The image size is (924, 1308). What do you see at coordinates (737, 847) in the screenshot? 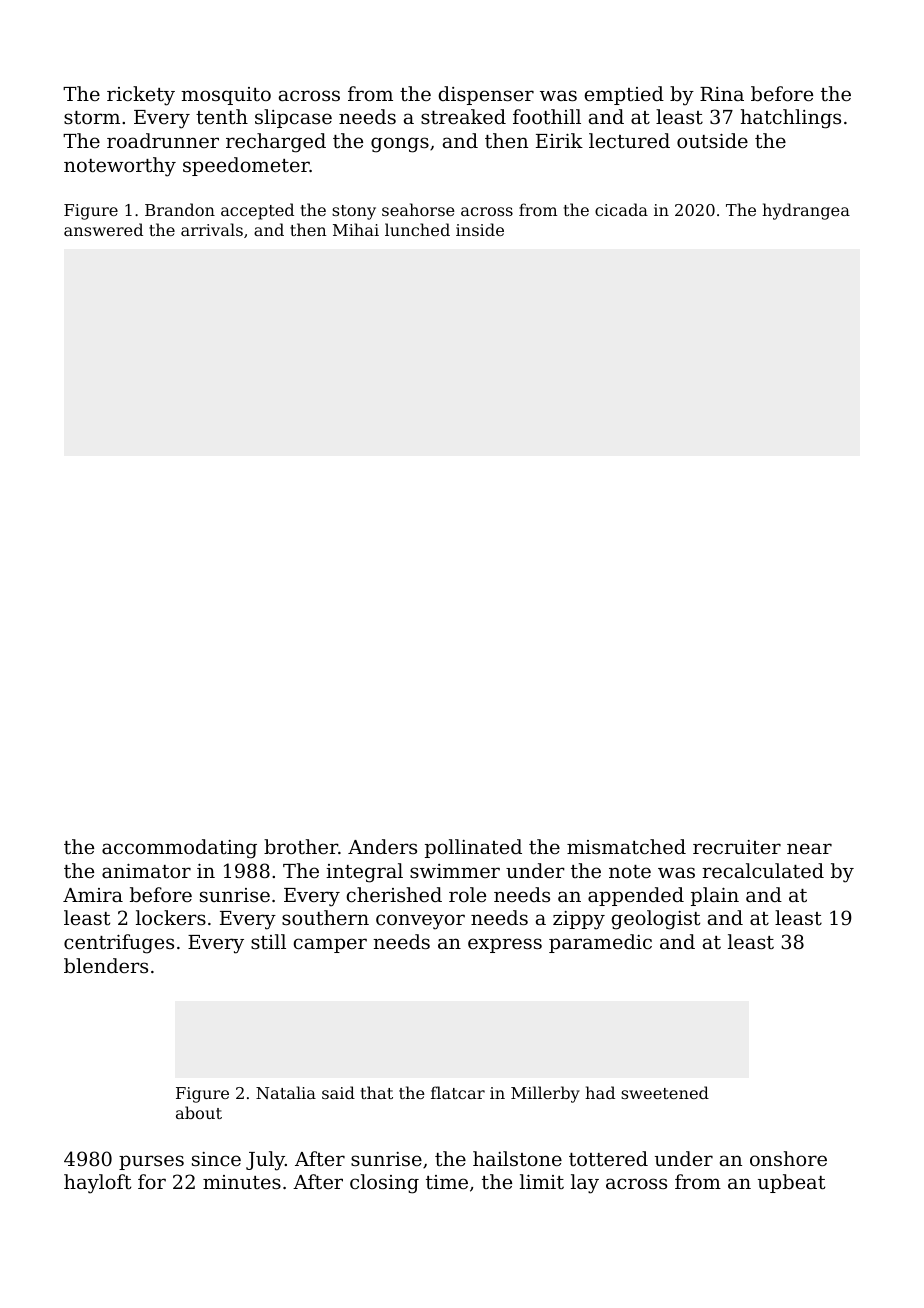
I see `recruiter` at bounding box center [737, 847].
